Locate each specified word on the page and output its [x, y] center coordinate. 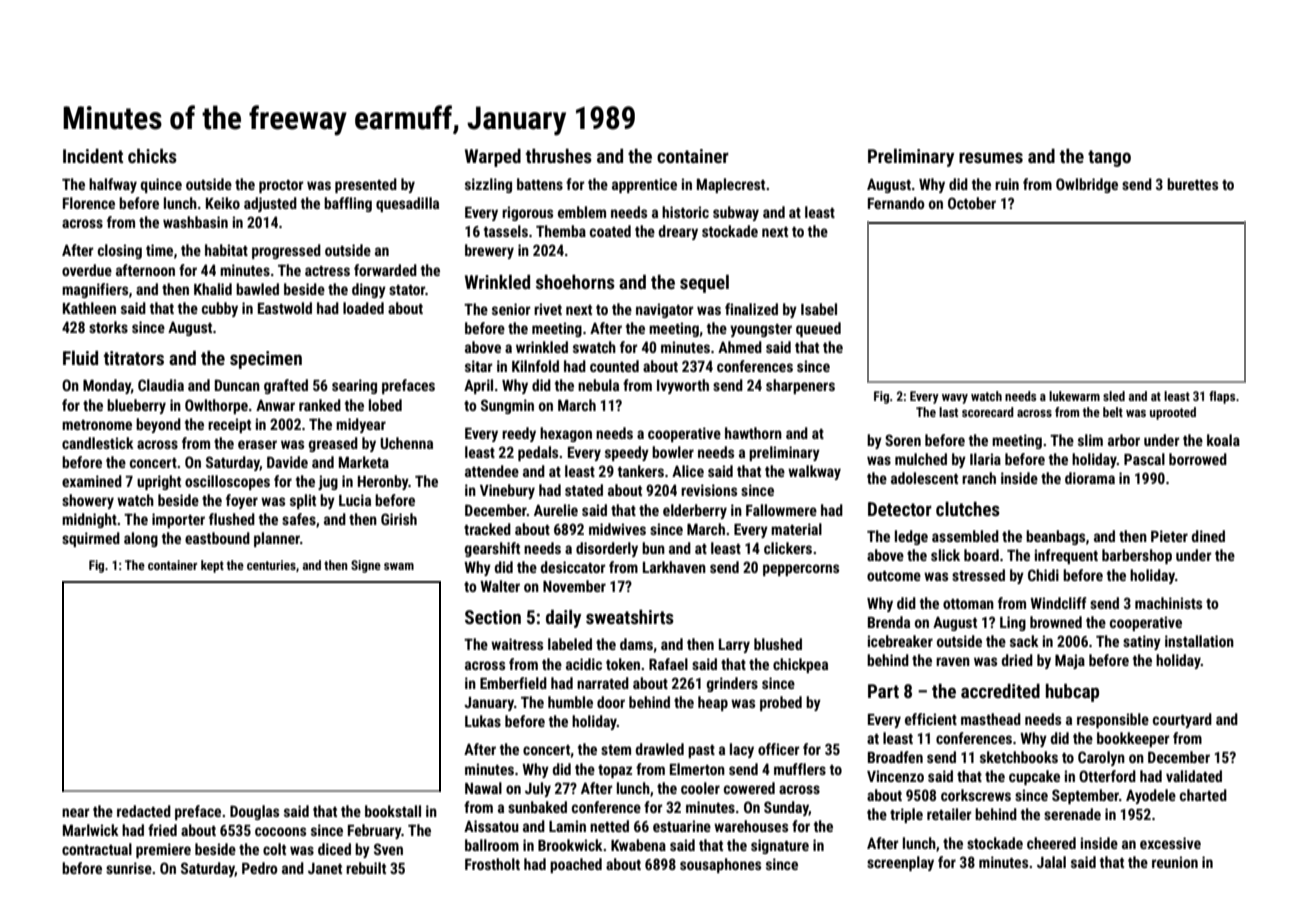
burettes [1192, 184]
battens [540, 184]
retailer [949, 814]
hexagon [566, 434]
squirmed [91, 539]
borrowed [1198, 459]
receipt [229, 425]
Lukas [483, 721]
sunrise [129, 868]
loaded [363, 308]
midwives [617, 529]
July [538, 789]
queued [818, 329]
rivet [548, 309]
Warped [493, 158]
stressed [978, 575]
